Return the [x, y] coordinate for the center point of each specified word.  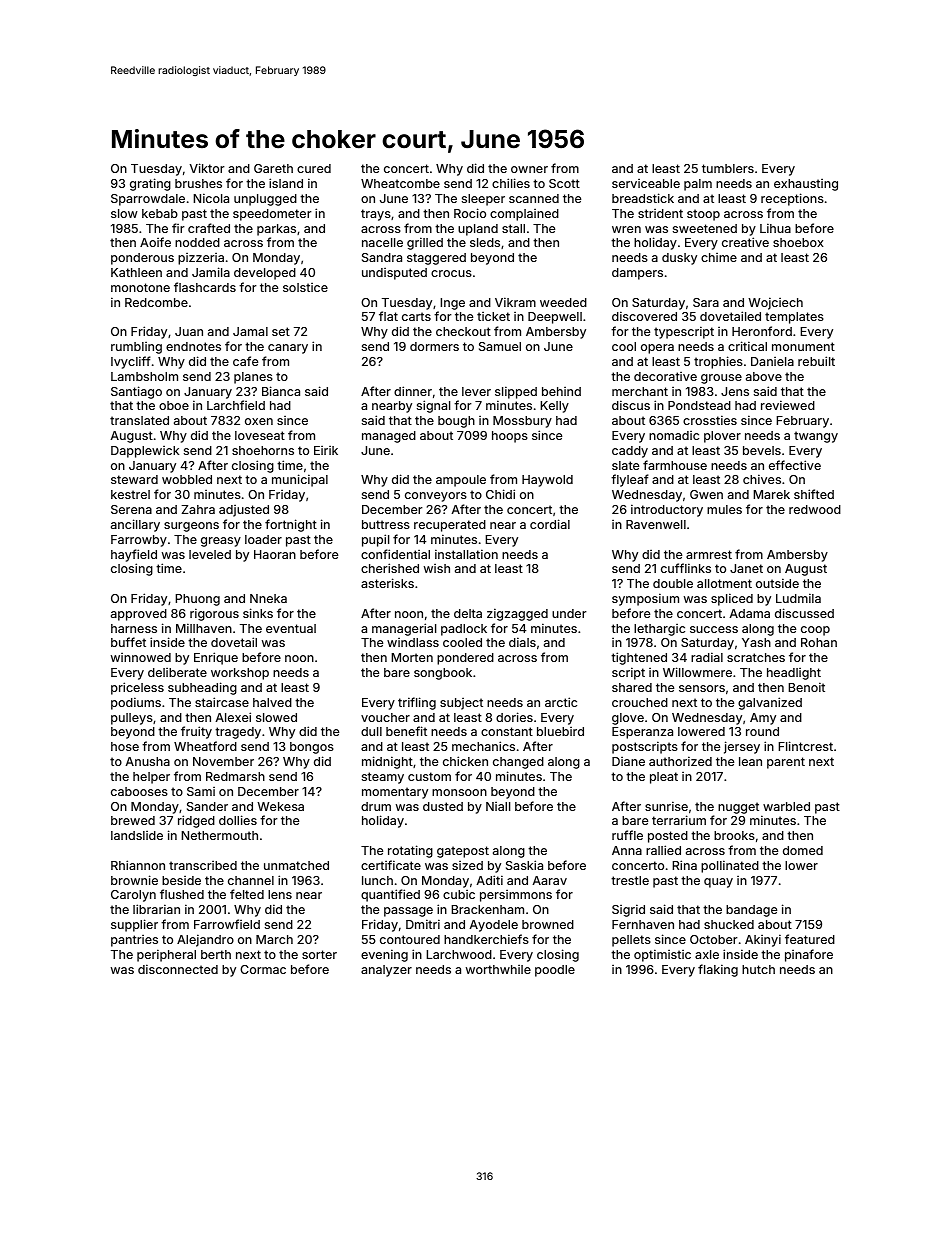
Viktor [207, 168]
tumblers [728, 168]
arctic [561, 702]
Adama [749, 613]
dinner [413, 391]
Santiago [136, 392]
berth [216, 954]
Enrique [216, 658]
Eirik [326, 450]
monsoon [459, 792]
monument [803, 346]
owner [529, 169]
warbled [786, 806]
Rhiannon [138, 865]
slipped [516, 392]
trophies [718, 362]
